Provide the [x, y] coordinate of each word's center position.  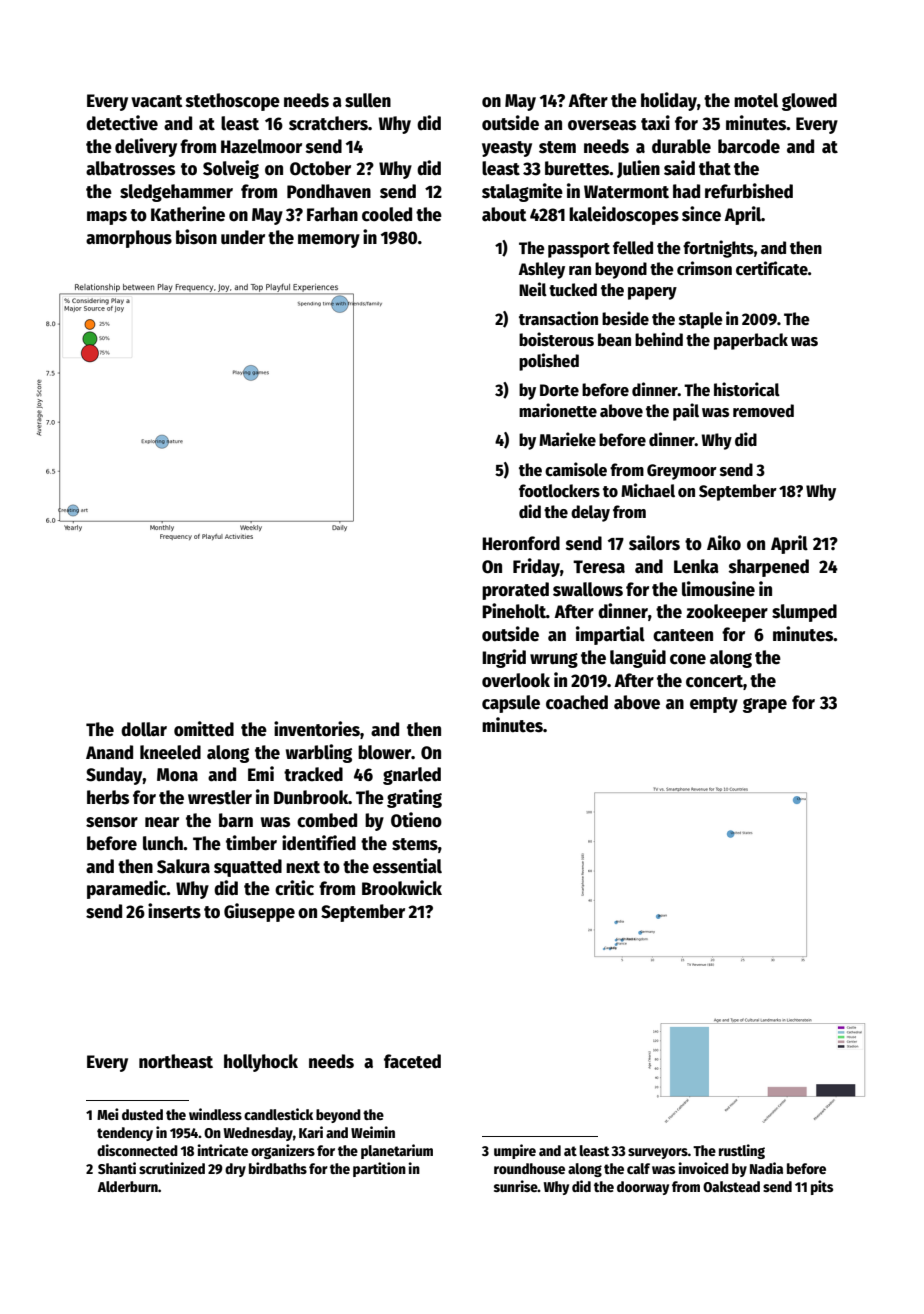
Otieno [416, 820]
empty [714, 705]
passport [579, 250]
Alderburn [128, 1186]
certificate [772, 268]
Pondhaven [329, 191]
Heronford [521, 543]
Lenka [696, 566]
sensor [112, 822]
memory [329, 241]
